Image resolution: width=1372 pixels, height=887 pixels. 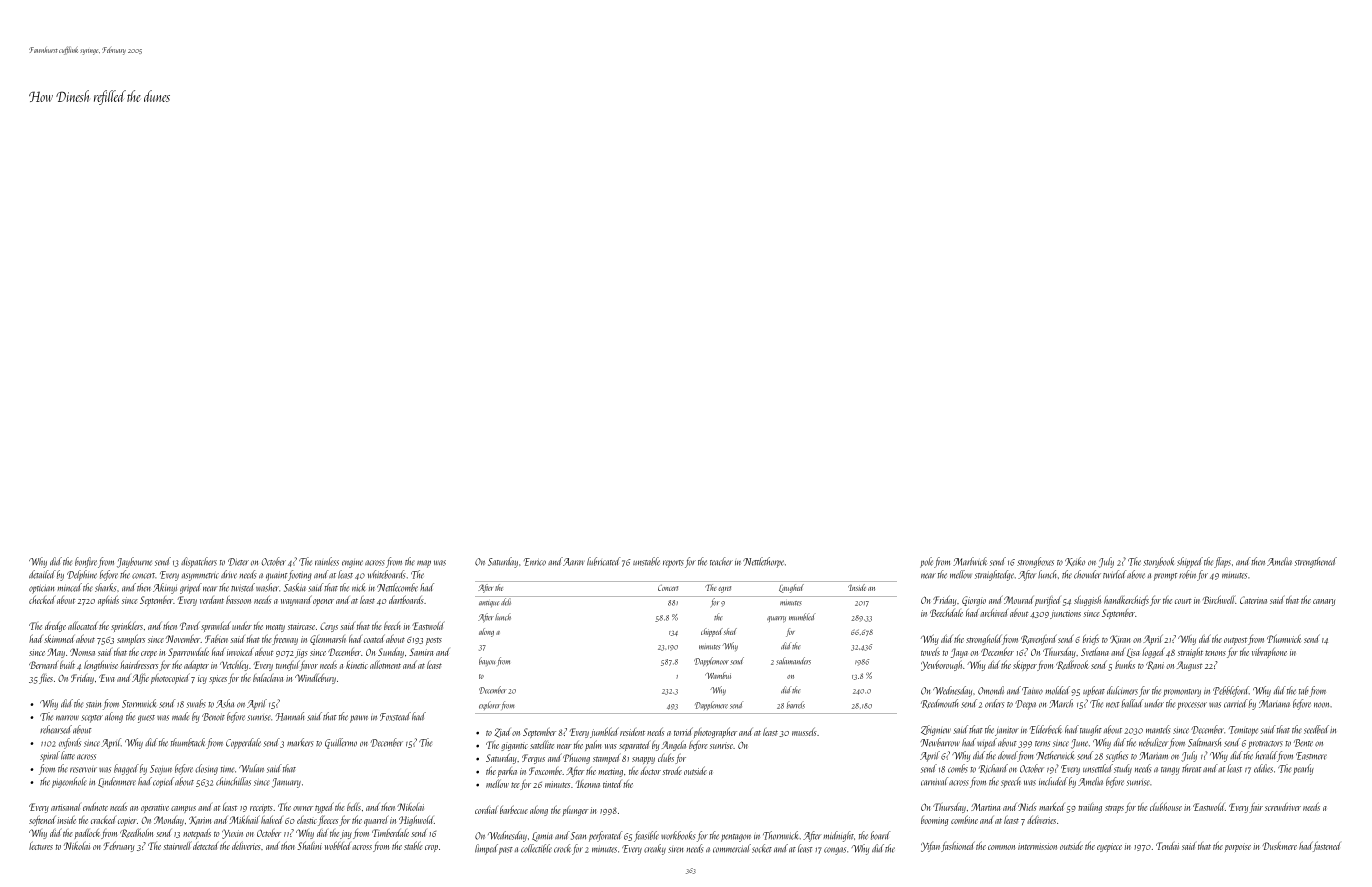 What do you see at coordinates (190, 625) in the screenshot?
I see `Pavel` at bounding box center [190, 625].
